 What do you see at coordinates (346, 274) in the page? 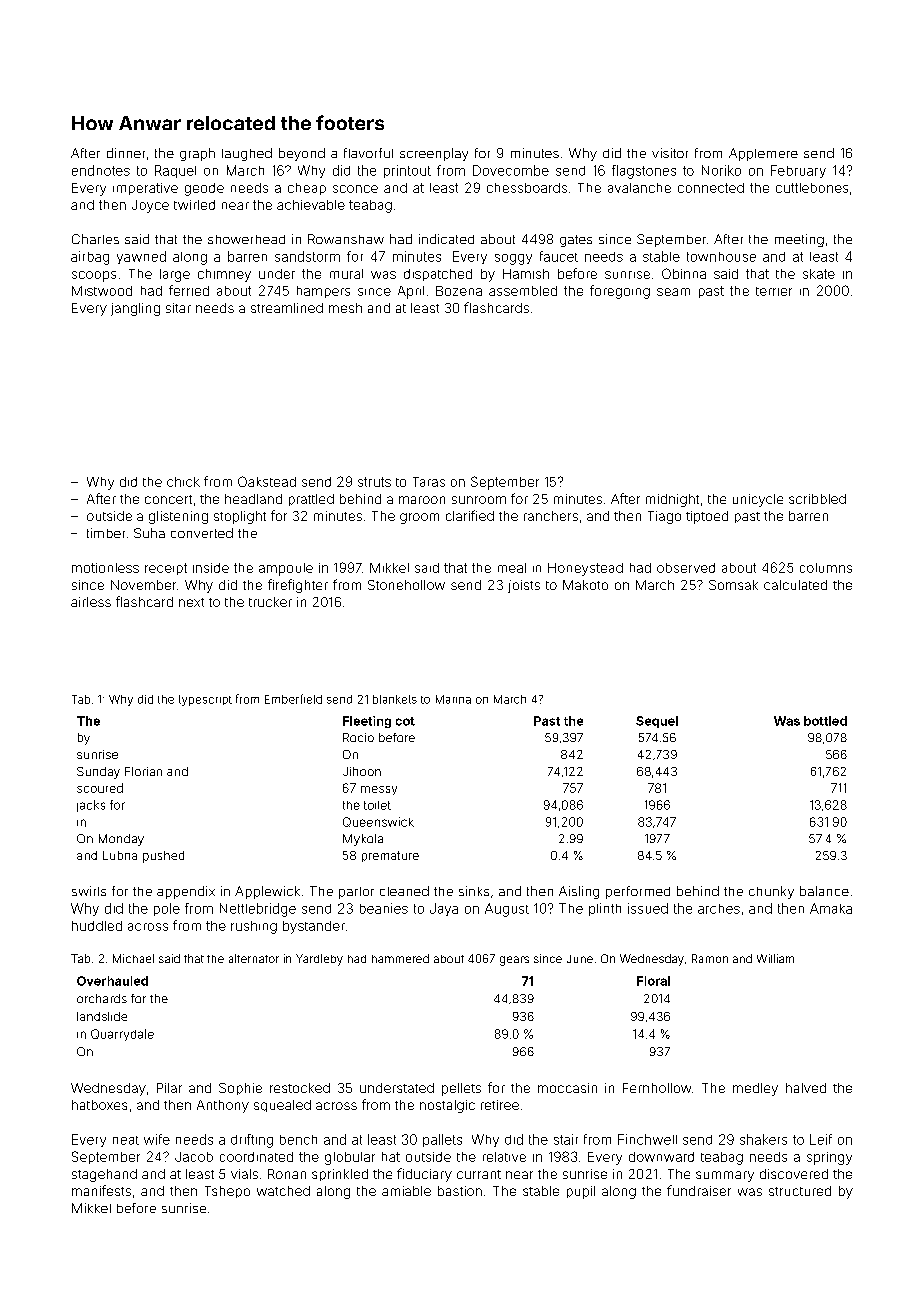
I see `mural` at bounding box center [346, 274].
